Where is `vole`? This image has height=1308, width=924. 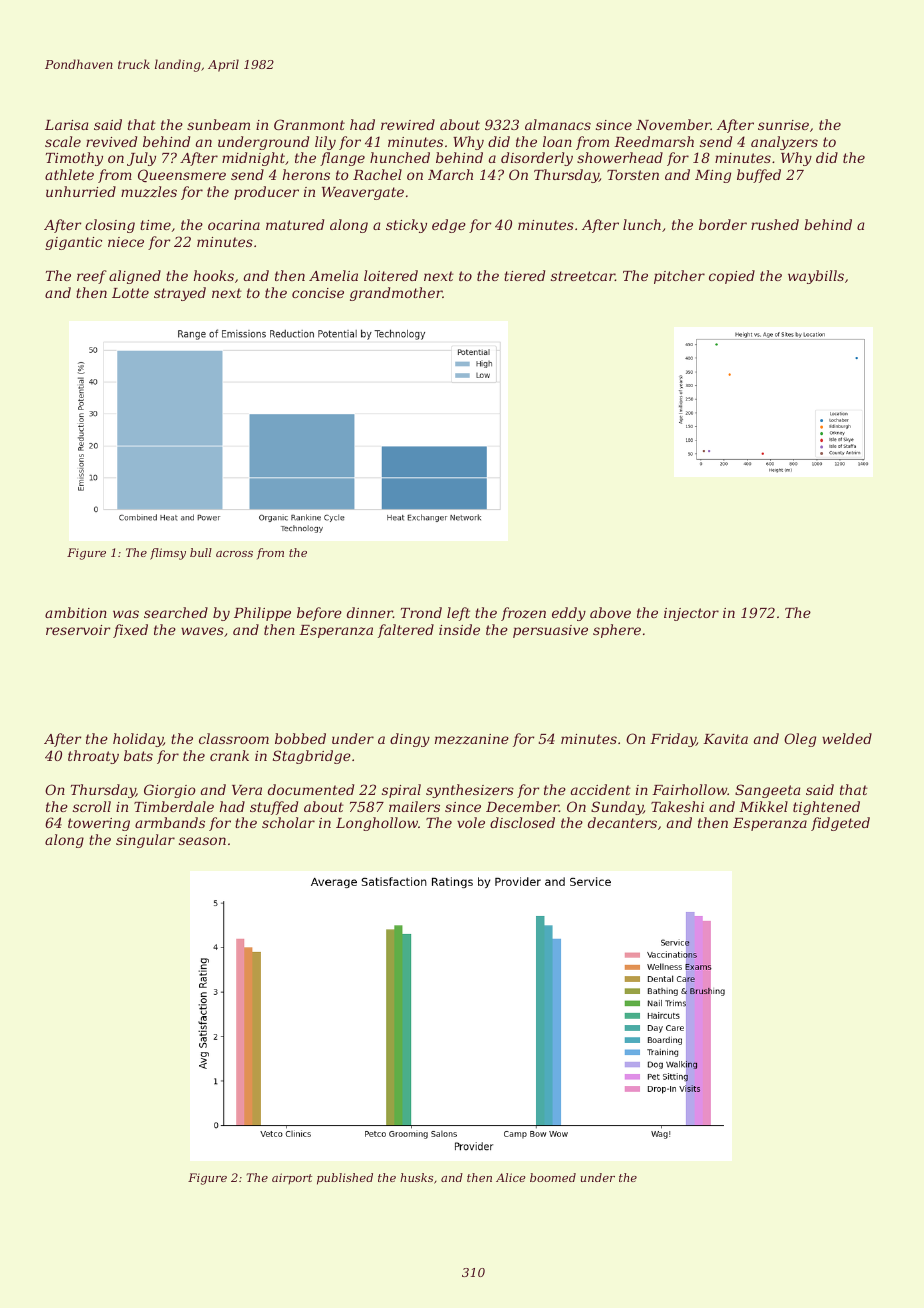
vole is located at coordinates (471, 822).
